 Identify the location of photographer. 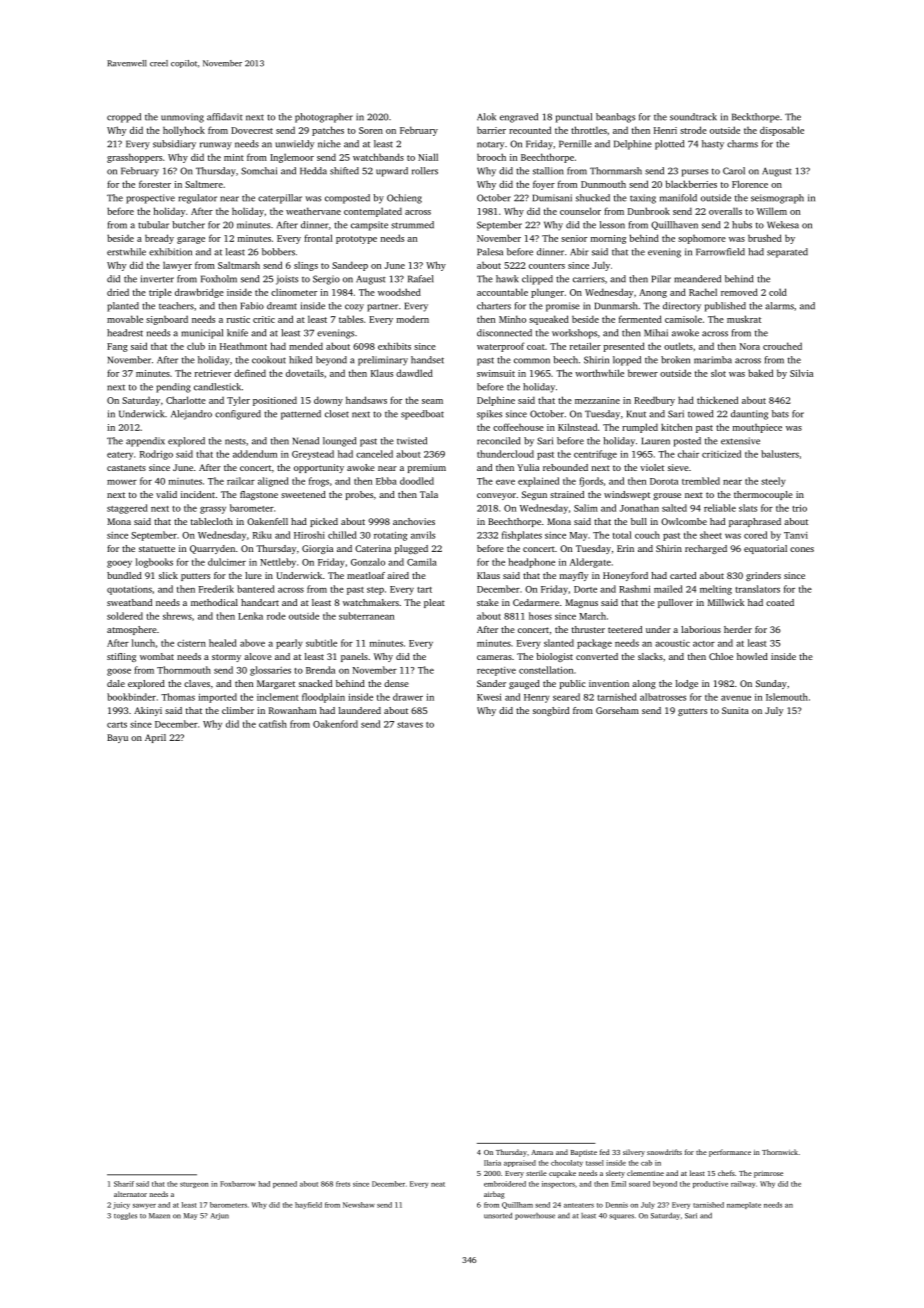
(324, 118).
